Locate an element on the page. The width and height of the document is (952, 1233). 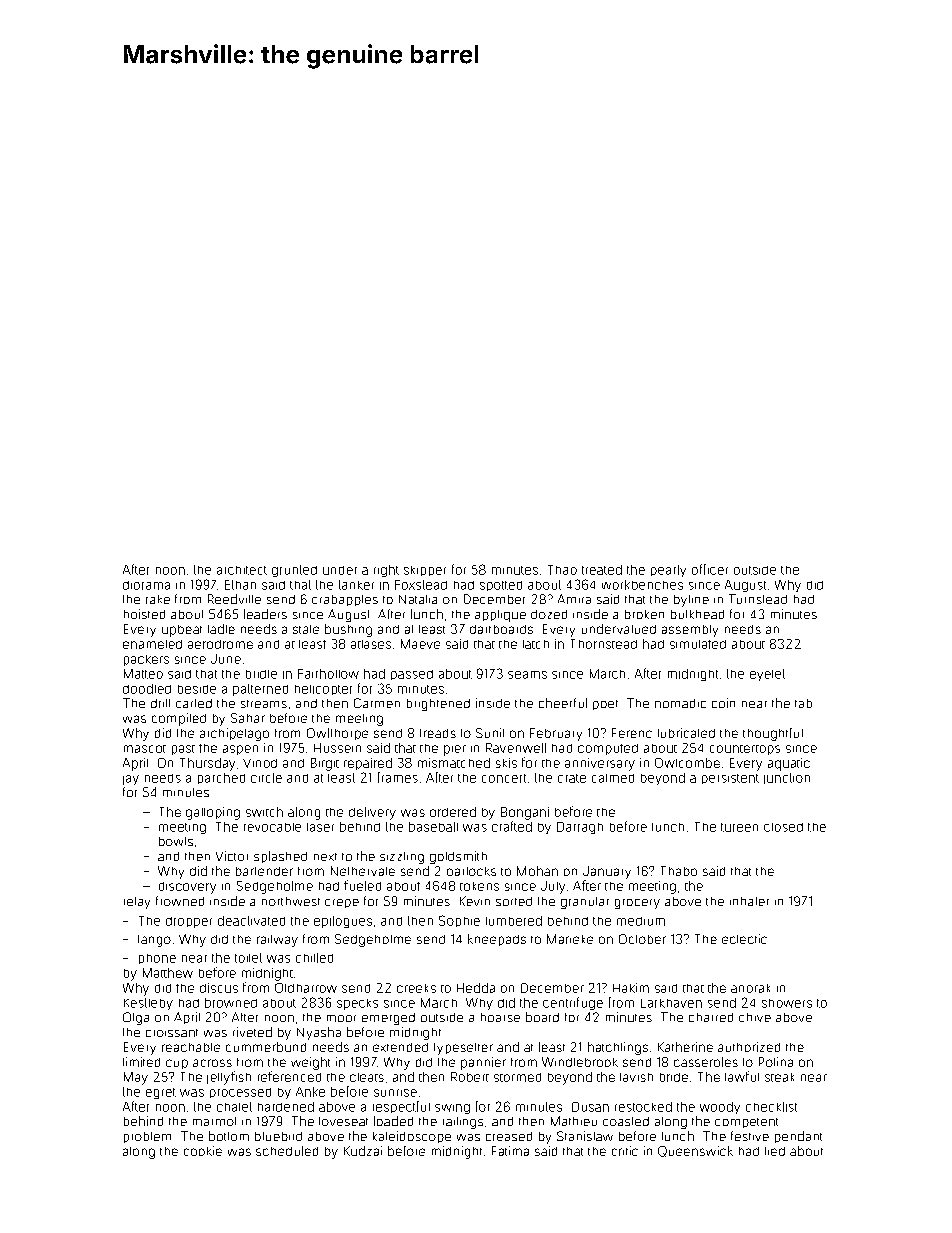
creeks is located at coordinates (416, 988).
